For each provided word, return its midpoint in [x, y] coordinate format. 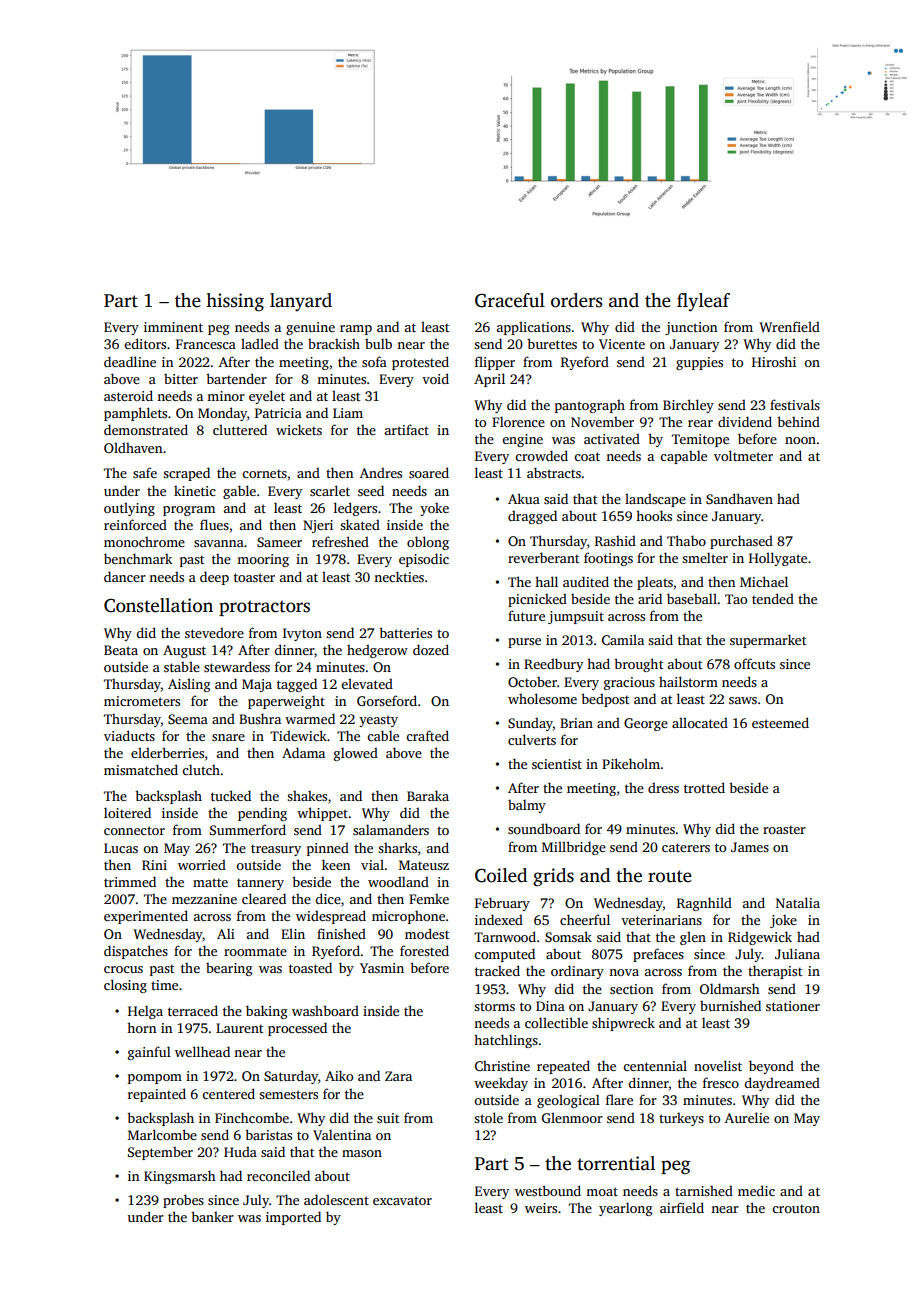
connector [134, 830]
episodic [424, 560]
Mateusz [424, 865]
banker [212, 1216]
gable [239, 492]
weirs [541, 1208]
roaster [784, 829]
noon [800, 440]
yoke [434, 509]
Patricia [278, 413]
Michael [764, 581]
